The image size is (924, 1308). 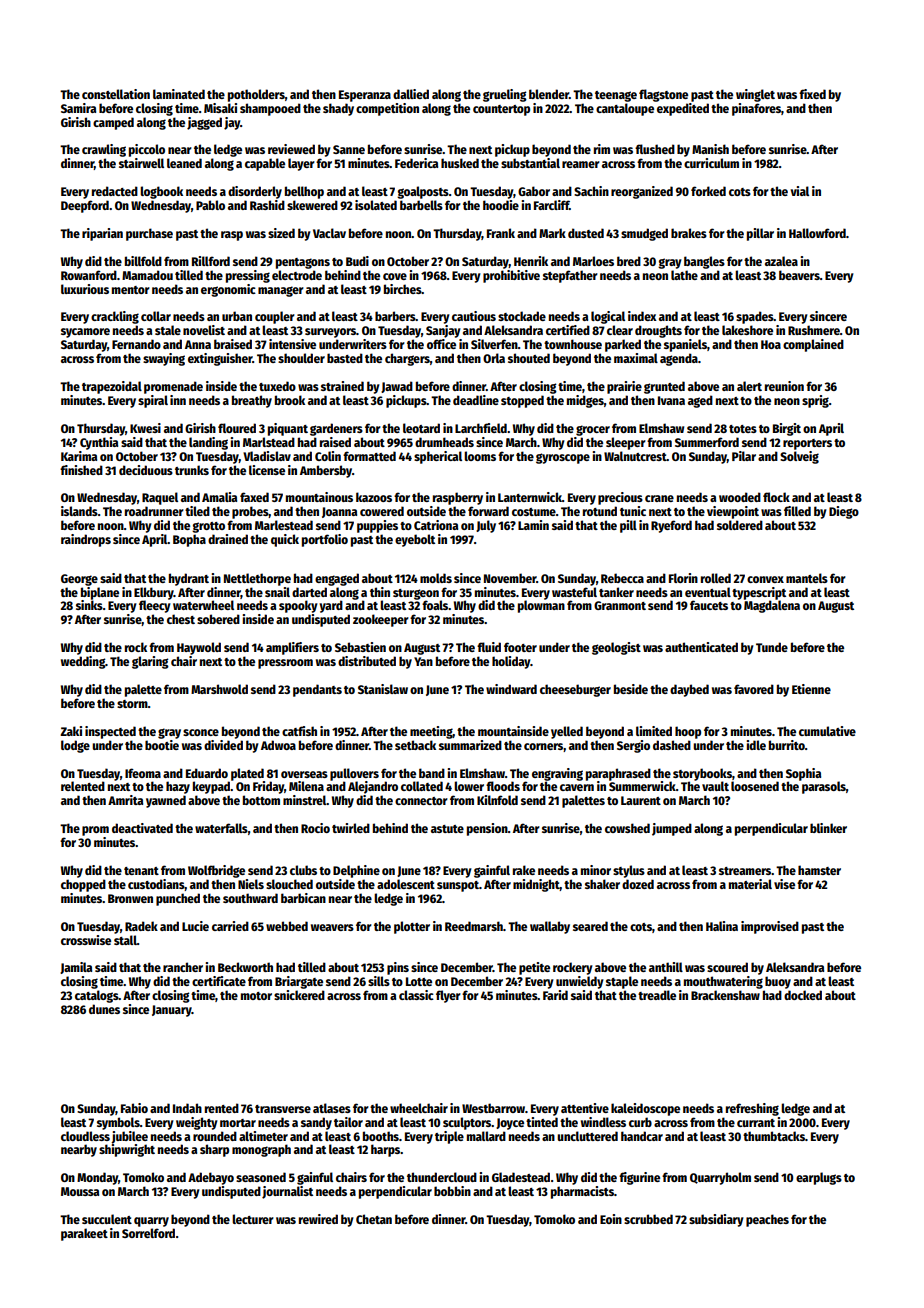 I want to click on storm, so click(x=132, y=704).
